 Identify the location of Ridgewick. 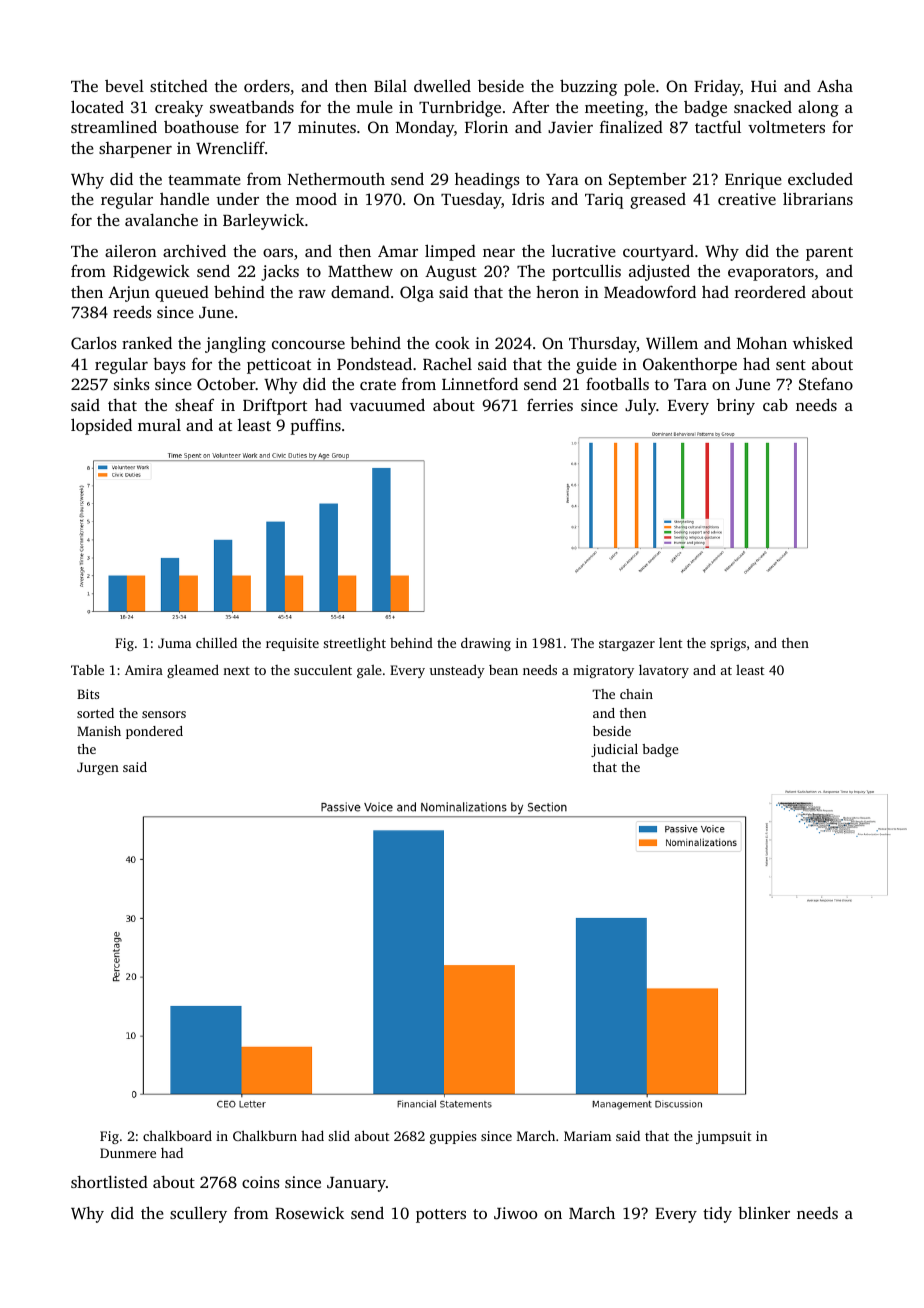
(151, 273).
